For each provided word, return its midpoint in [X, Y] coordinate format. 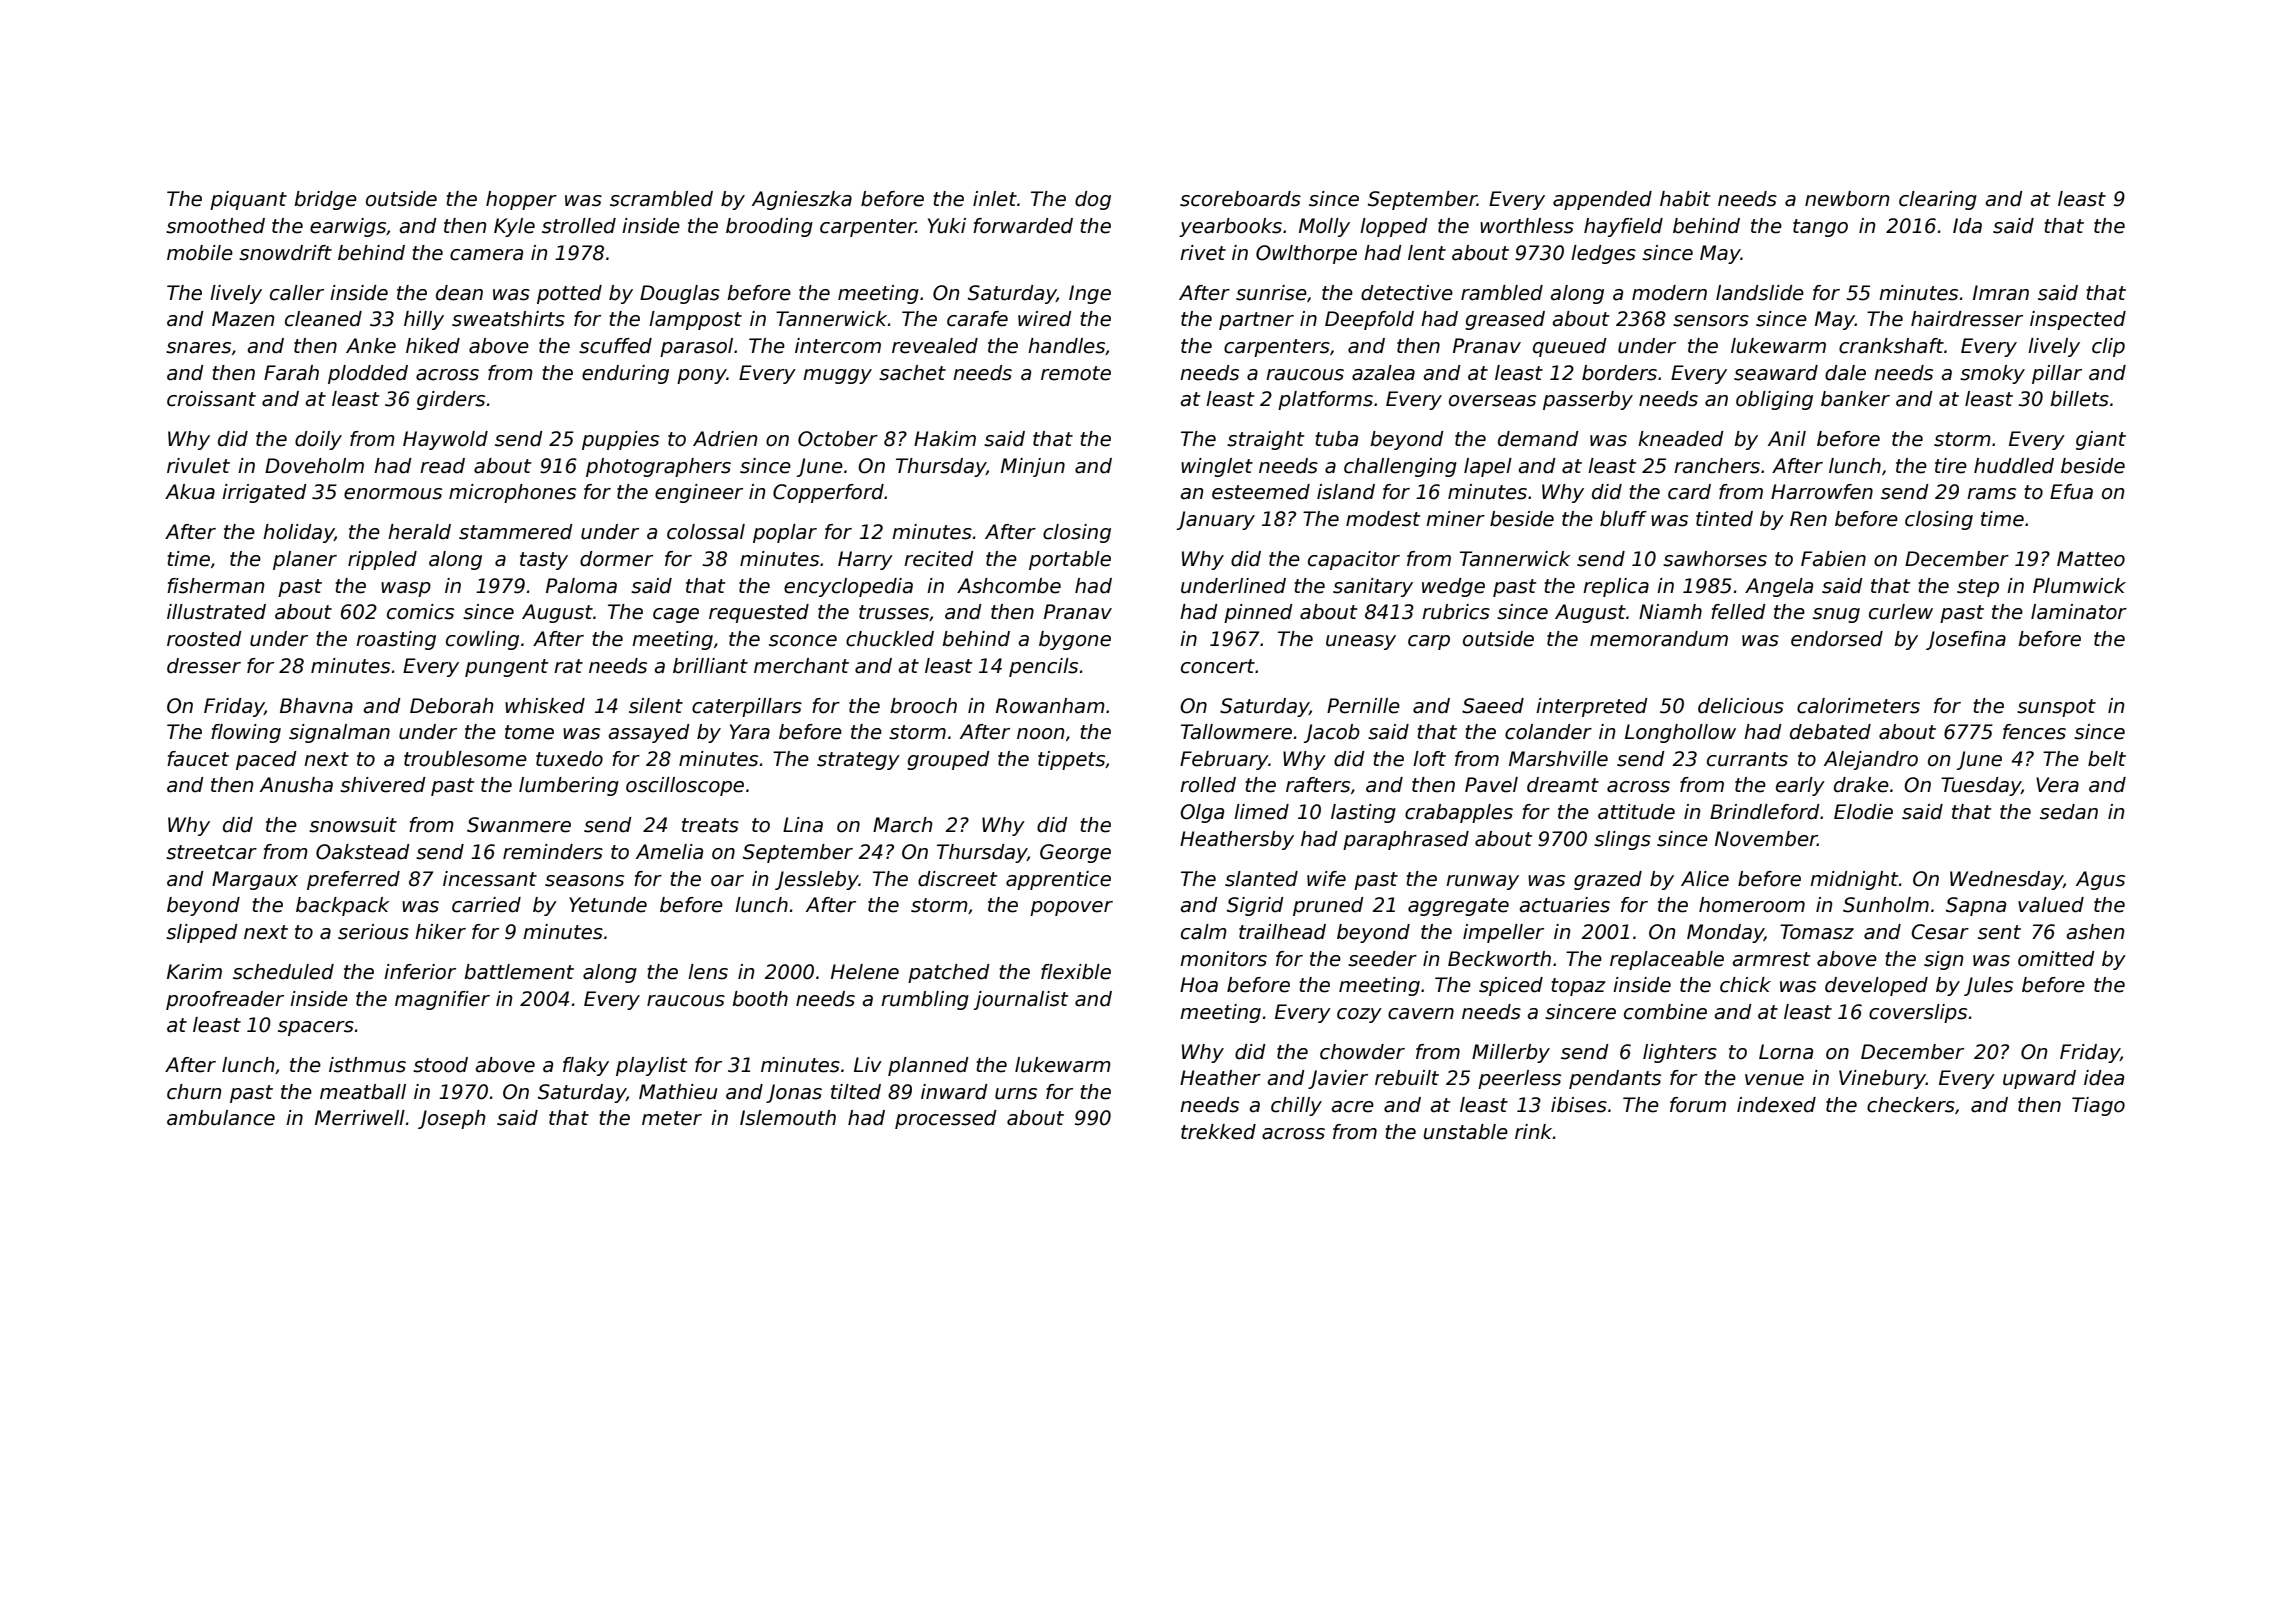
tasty [544, 561]
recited [939, 559]
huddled [2014, 466]
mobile [200, 253]
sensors [1711, 321]
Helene [865, 972]
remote [1076, 373]
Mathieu [678, 1092]
